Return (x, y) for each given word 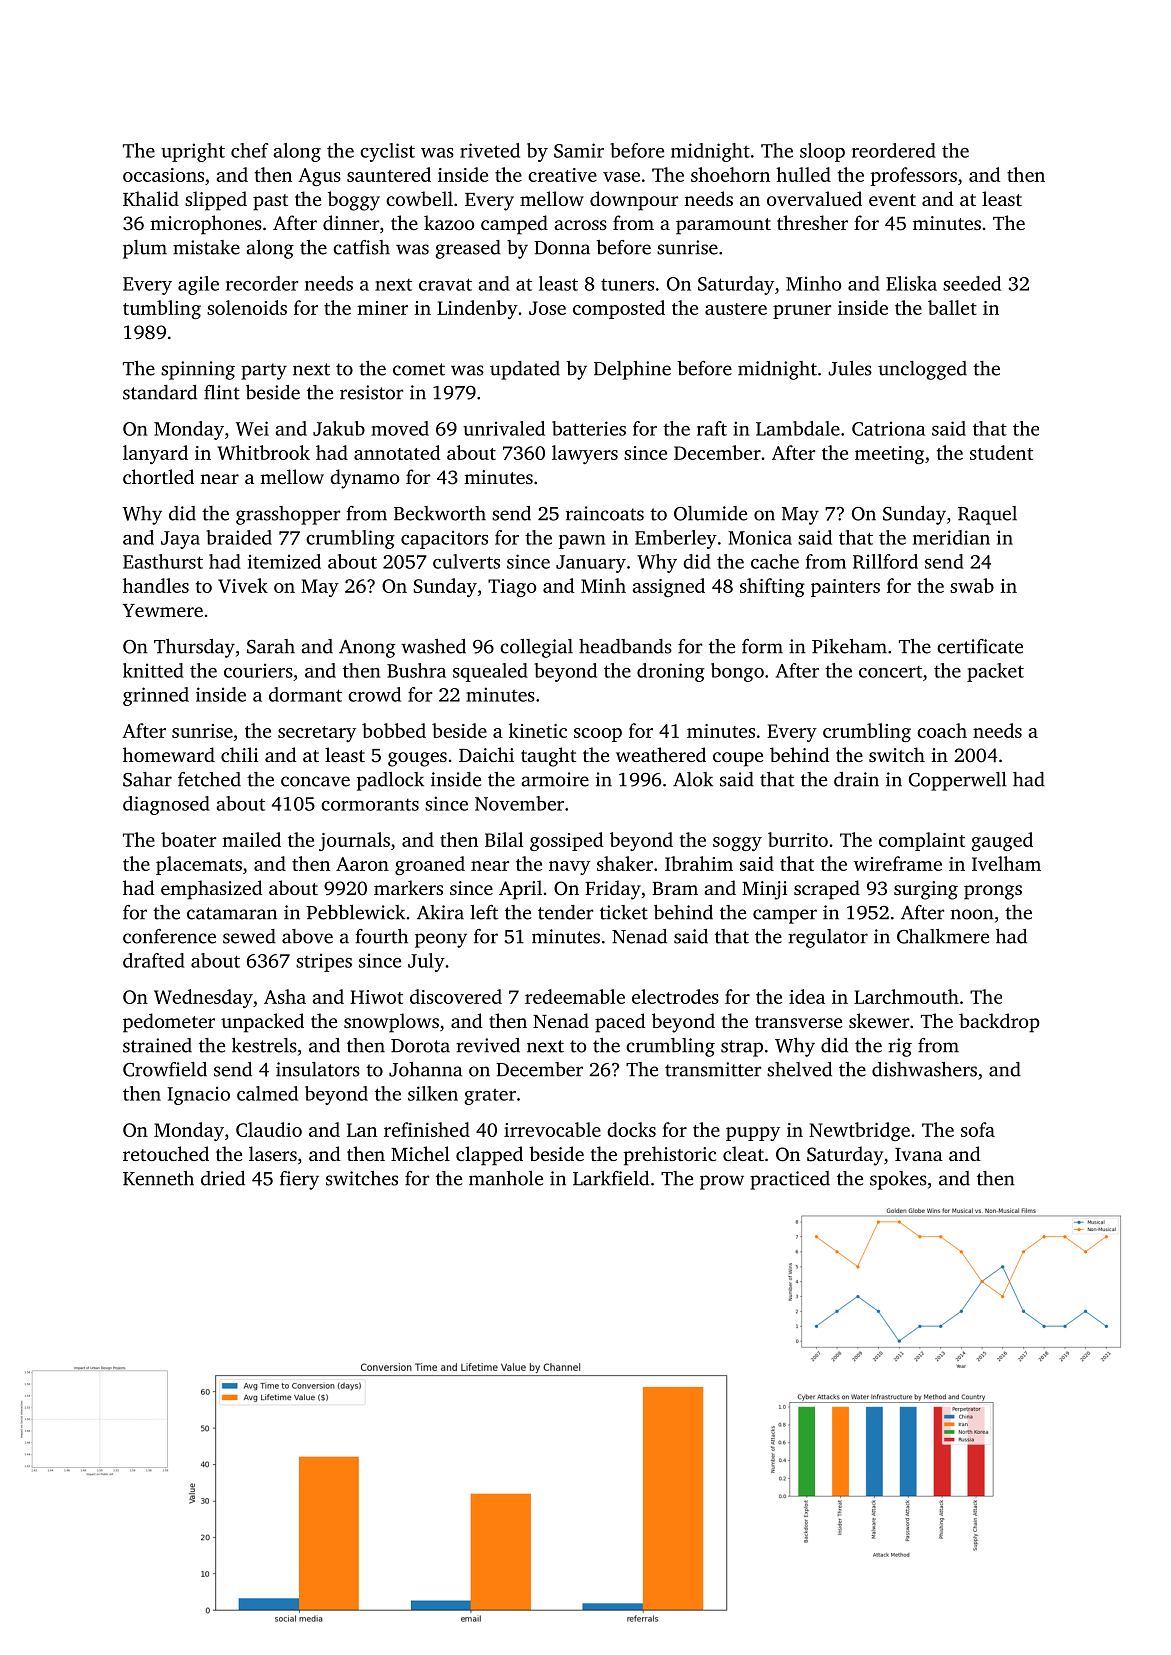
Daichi (486, 754)
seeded (972, 283)
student (1001, 452)
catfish (361, 247)
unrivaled (504, 428)
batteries (589, 428)
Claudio (269, 1129)
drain (856, 779)
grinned (156, 696)
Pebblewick (356, 912)
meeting (889, 455)
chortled (158, 476)
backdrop (999, 1023)
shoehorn (730, 174)
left (484, 912)
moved (400, 428)
